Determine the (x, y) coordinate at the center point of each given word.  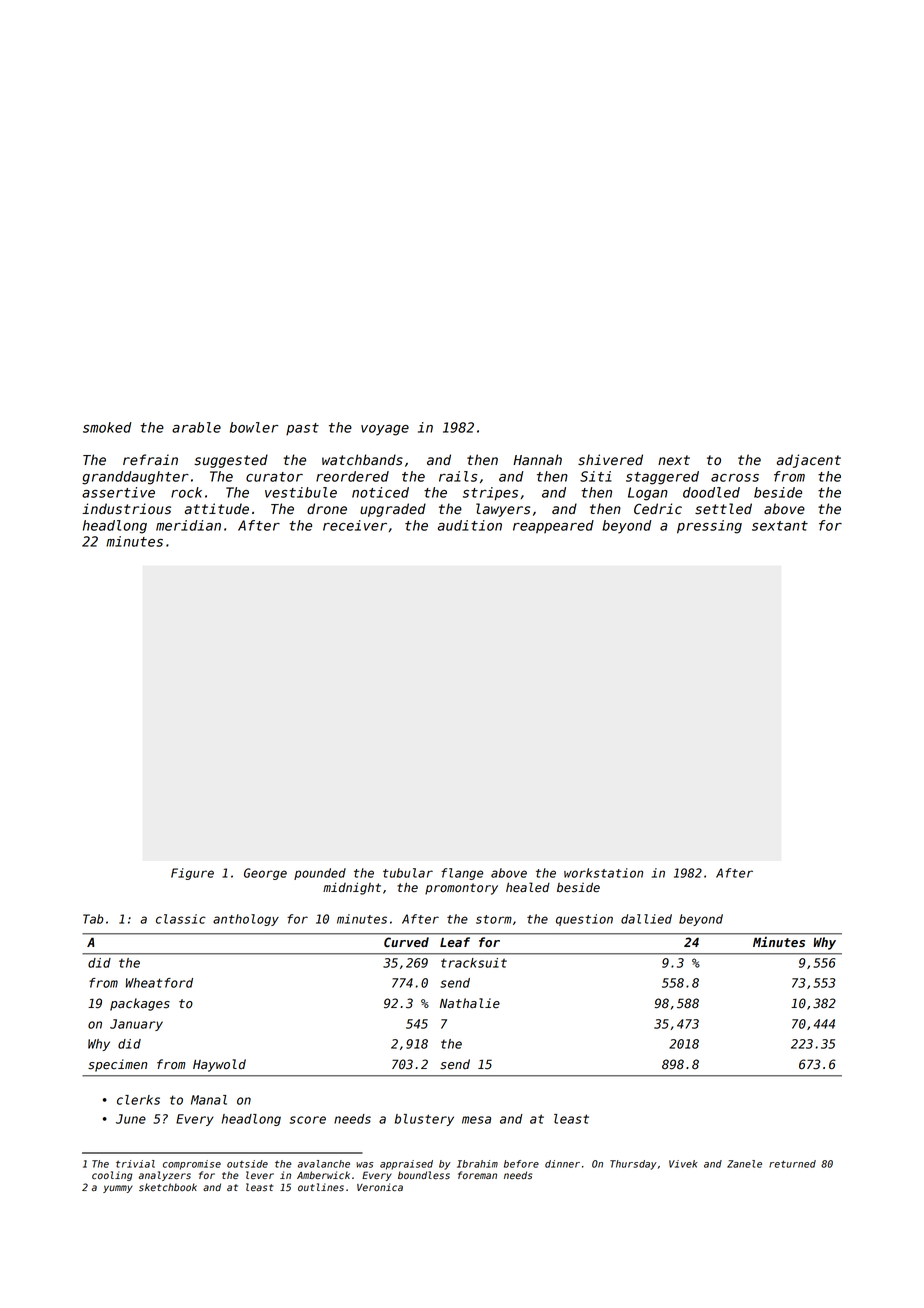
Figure (192, 874)
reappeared (553, 527)
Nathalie (470, 1003)
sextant (780, 526)
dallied (646, 919)
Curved (406, 942)
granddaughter (135, 478)
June (131, 1119)
